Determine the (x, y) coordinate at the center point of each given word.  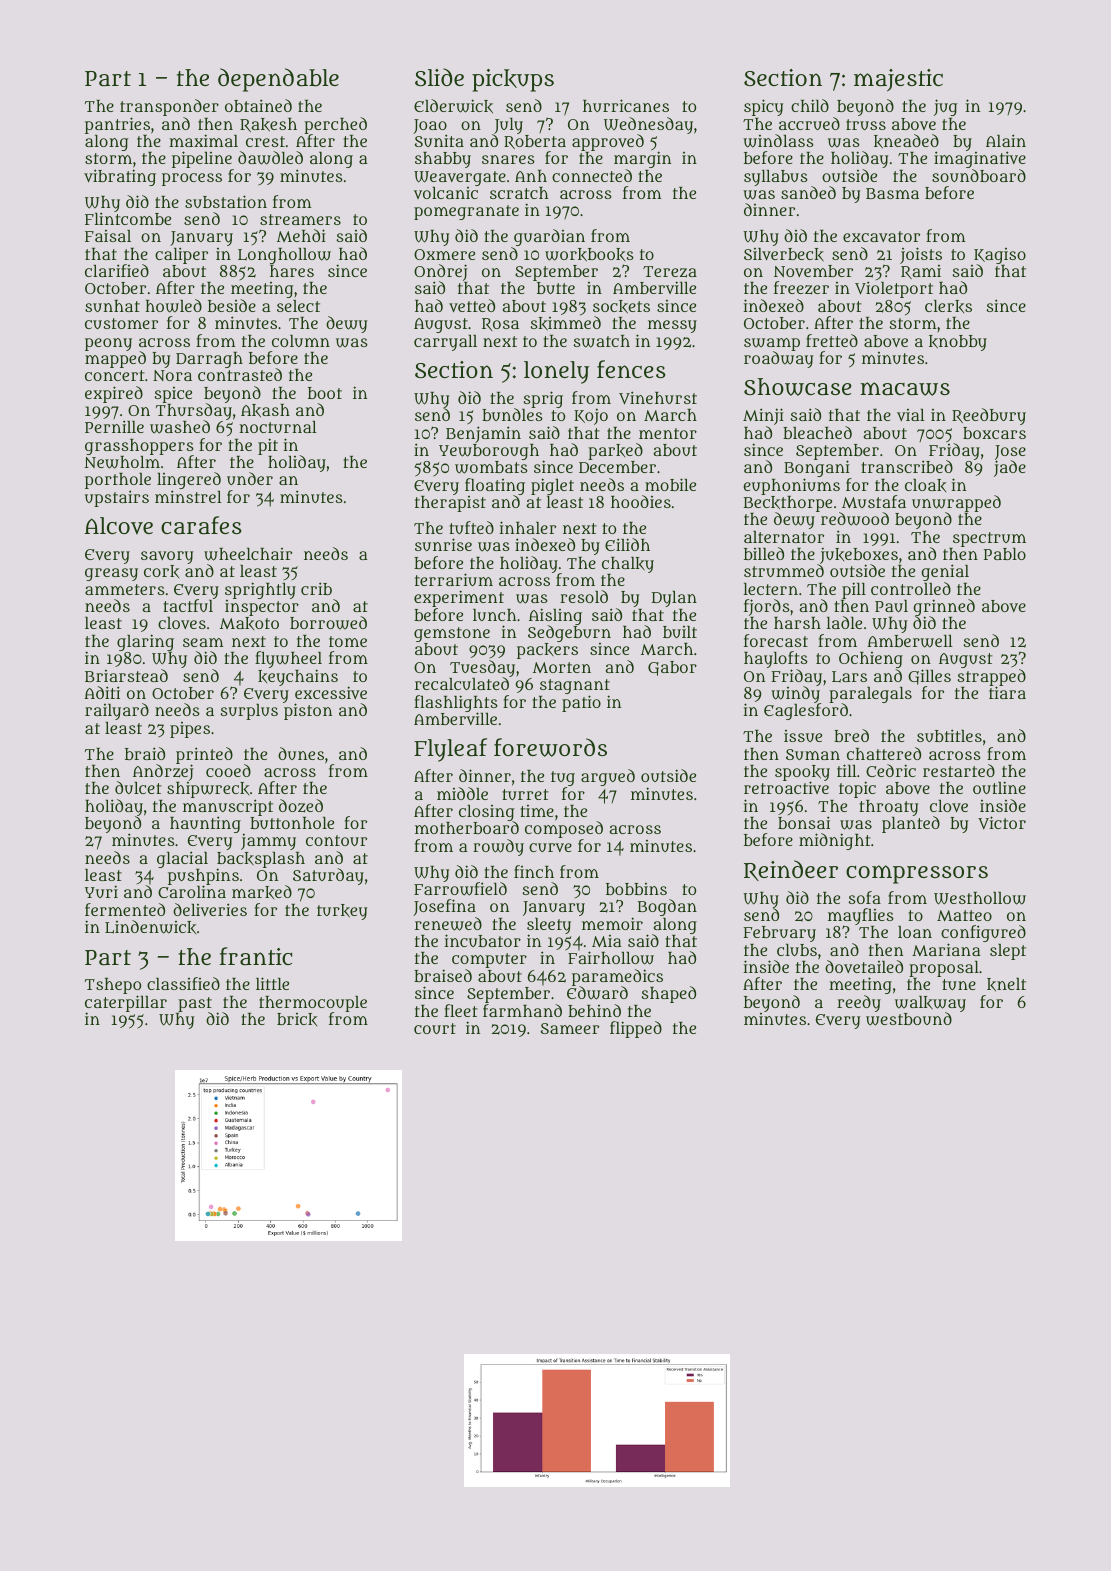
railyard (117, 711)
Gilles (929, 677)
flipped (636, 1029)
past (195, 1005)
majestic (898, 80)
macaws (905, 389)
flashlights (456, 704)
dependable (278, 80)
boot (325, 393)
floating (495, 487)
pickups (513, 80)
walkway (930, 1004)
